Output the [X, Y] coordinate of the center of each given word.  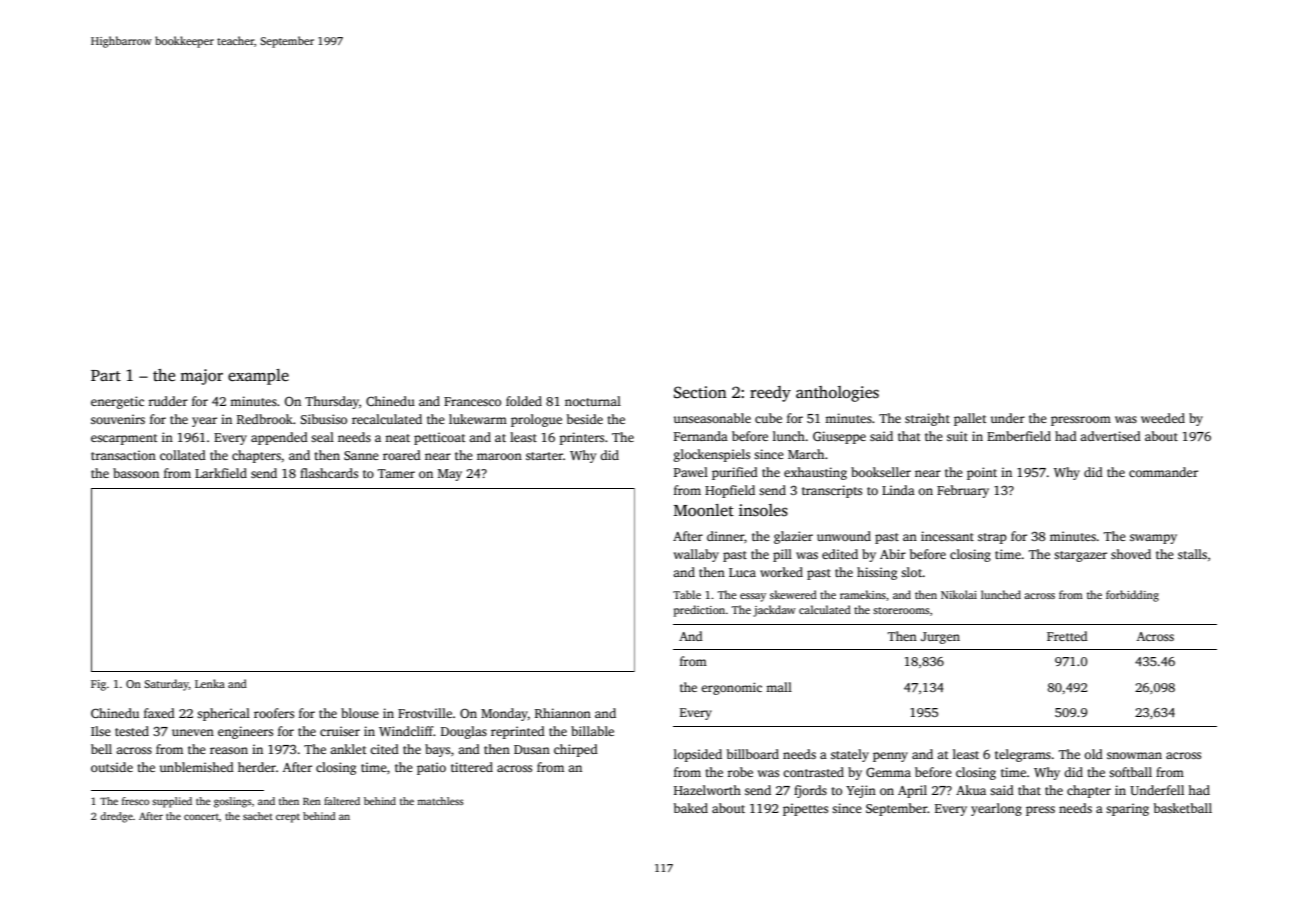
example [258, 377]
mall [779, 687]
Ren [312, 801]
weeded [1163, 418]
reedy [770, 394]
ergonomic [731, 688]
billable [592, 731]
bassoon [136, 473]
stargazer [1080, 556]
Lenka [210, 683]
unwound [844, 536]
